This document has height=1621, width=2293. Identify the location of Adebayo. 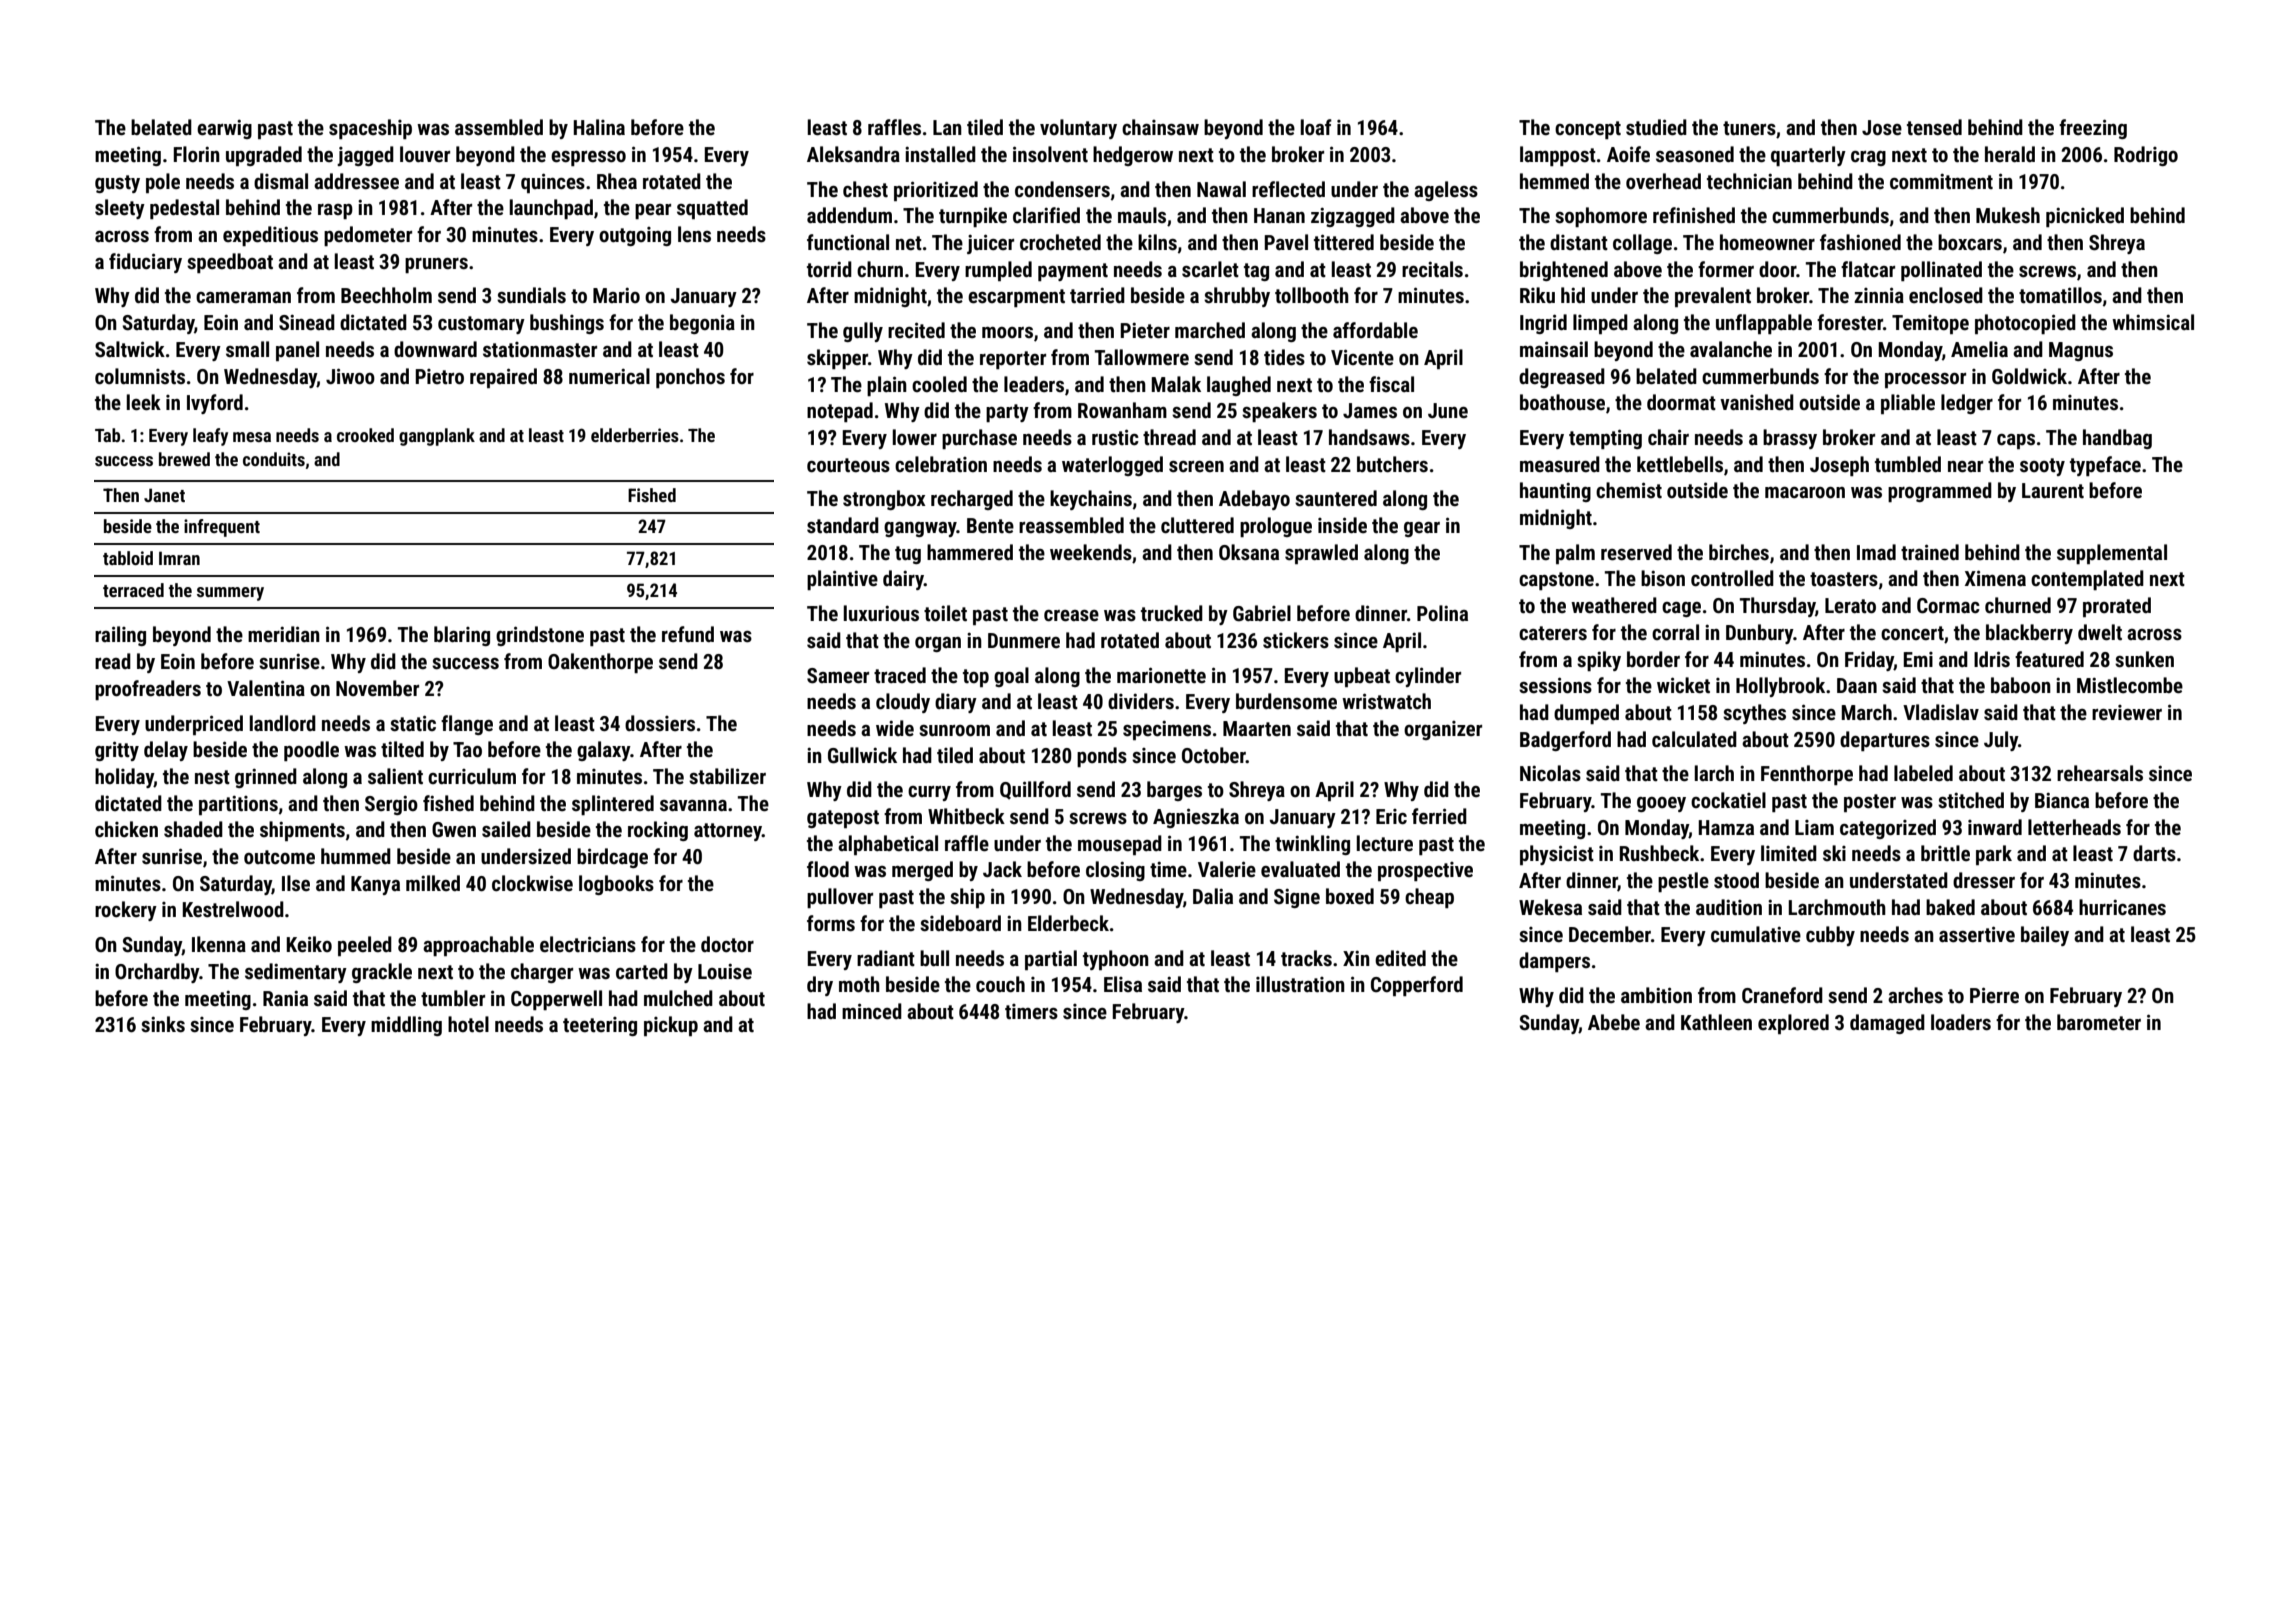
(1254, 500).
